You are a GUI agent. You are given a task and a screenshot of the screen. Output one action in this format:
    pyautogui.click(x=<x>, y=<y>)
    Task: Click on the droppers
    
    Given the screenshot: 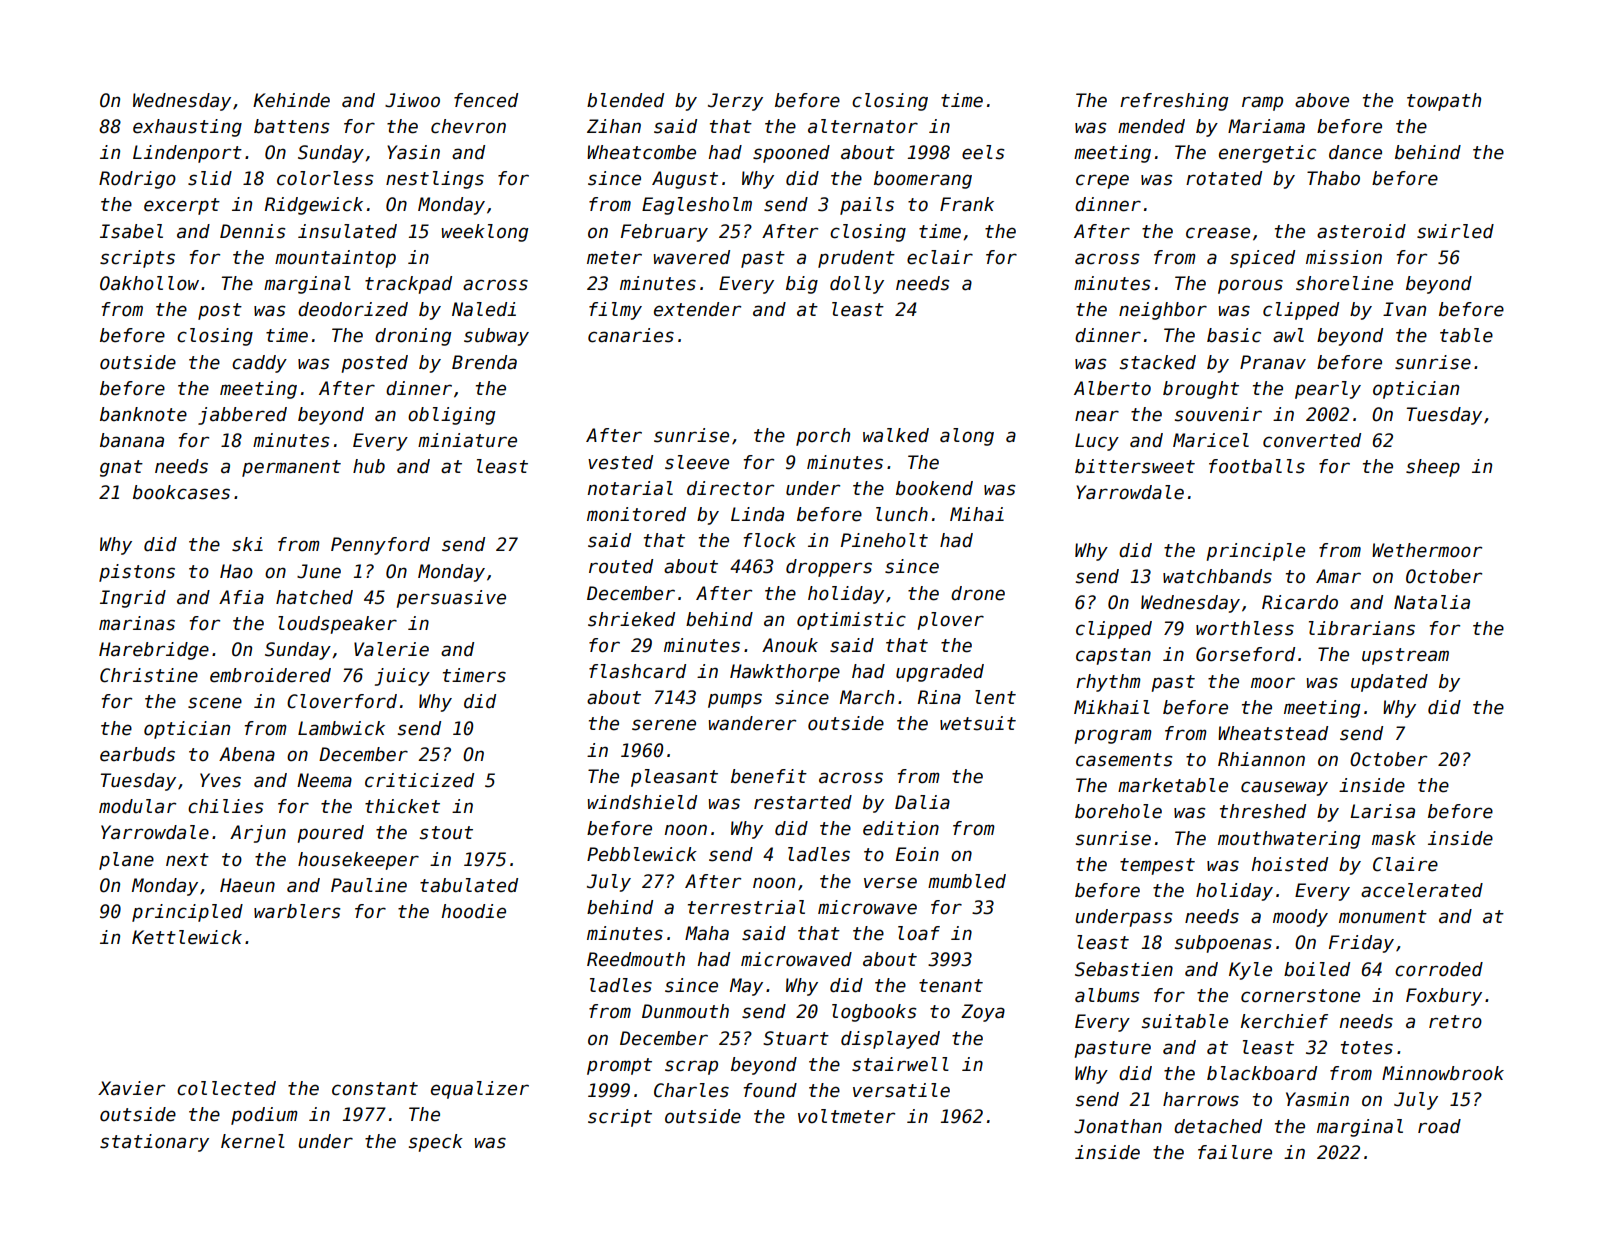 What is the action you would take?
    pyautogui.click(x=829, y=568)
